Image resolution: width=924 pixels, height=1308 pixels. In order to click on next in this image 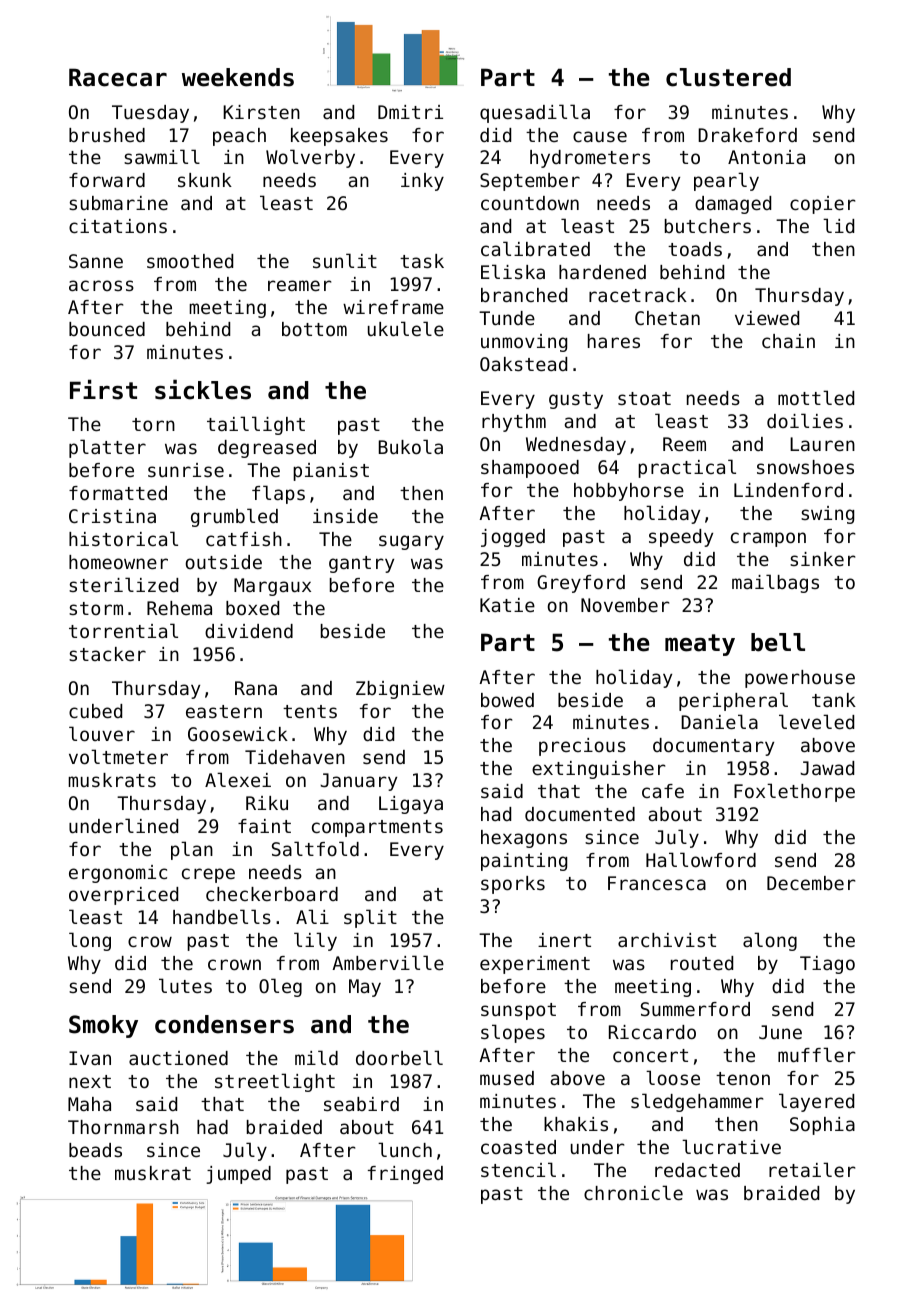, I will do `click(90, 1081)`.
